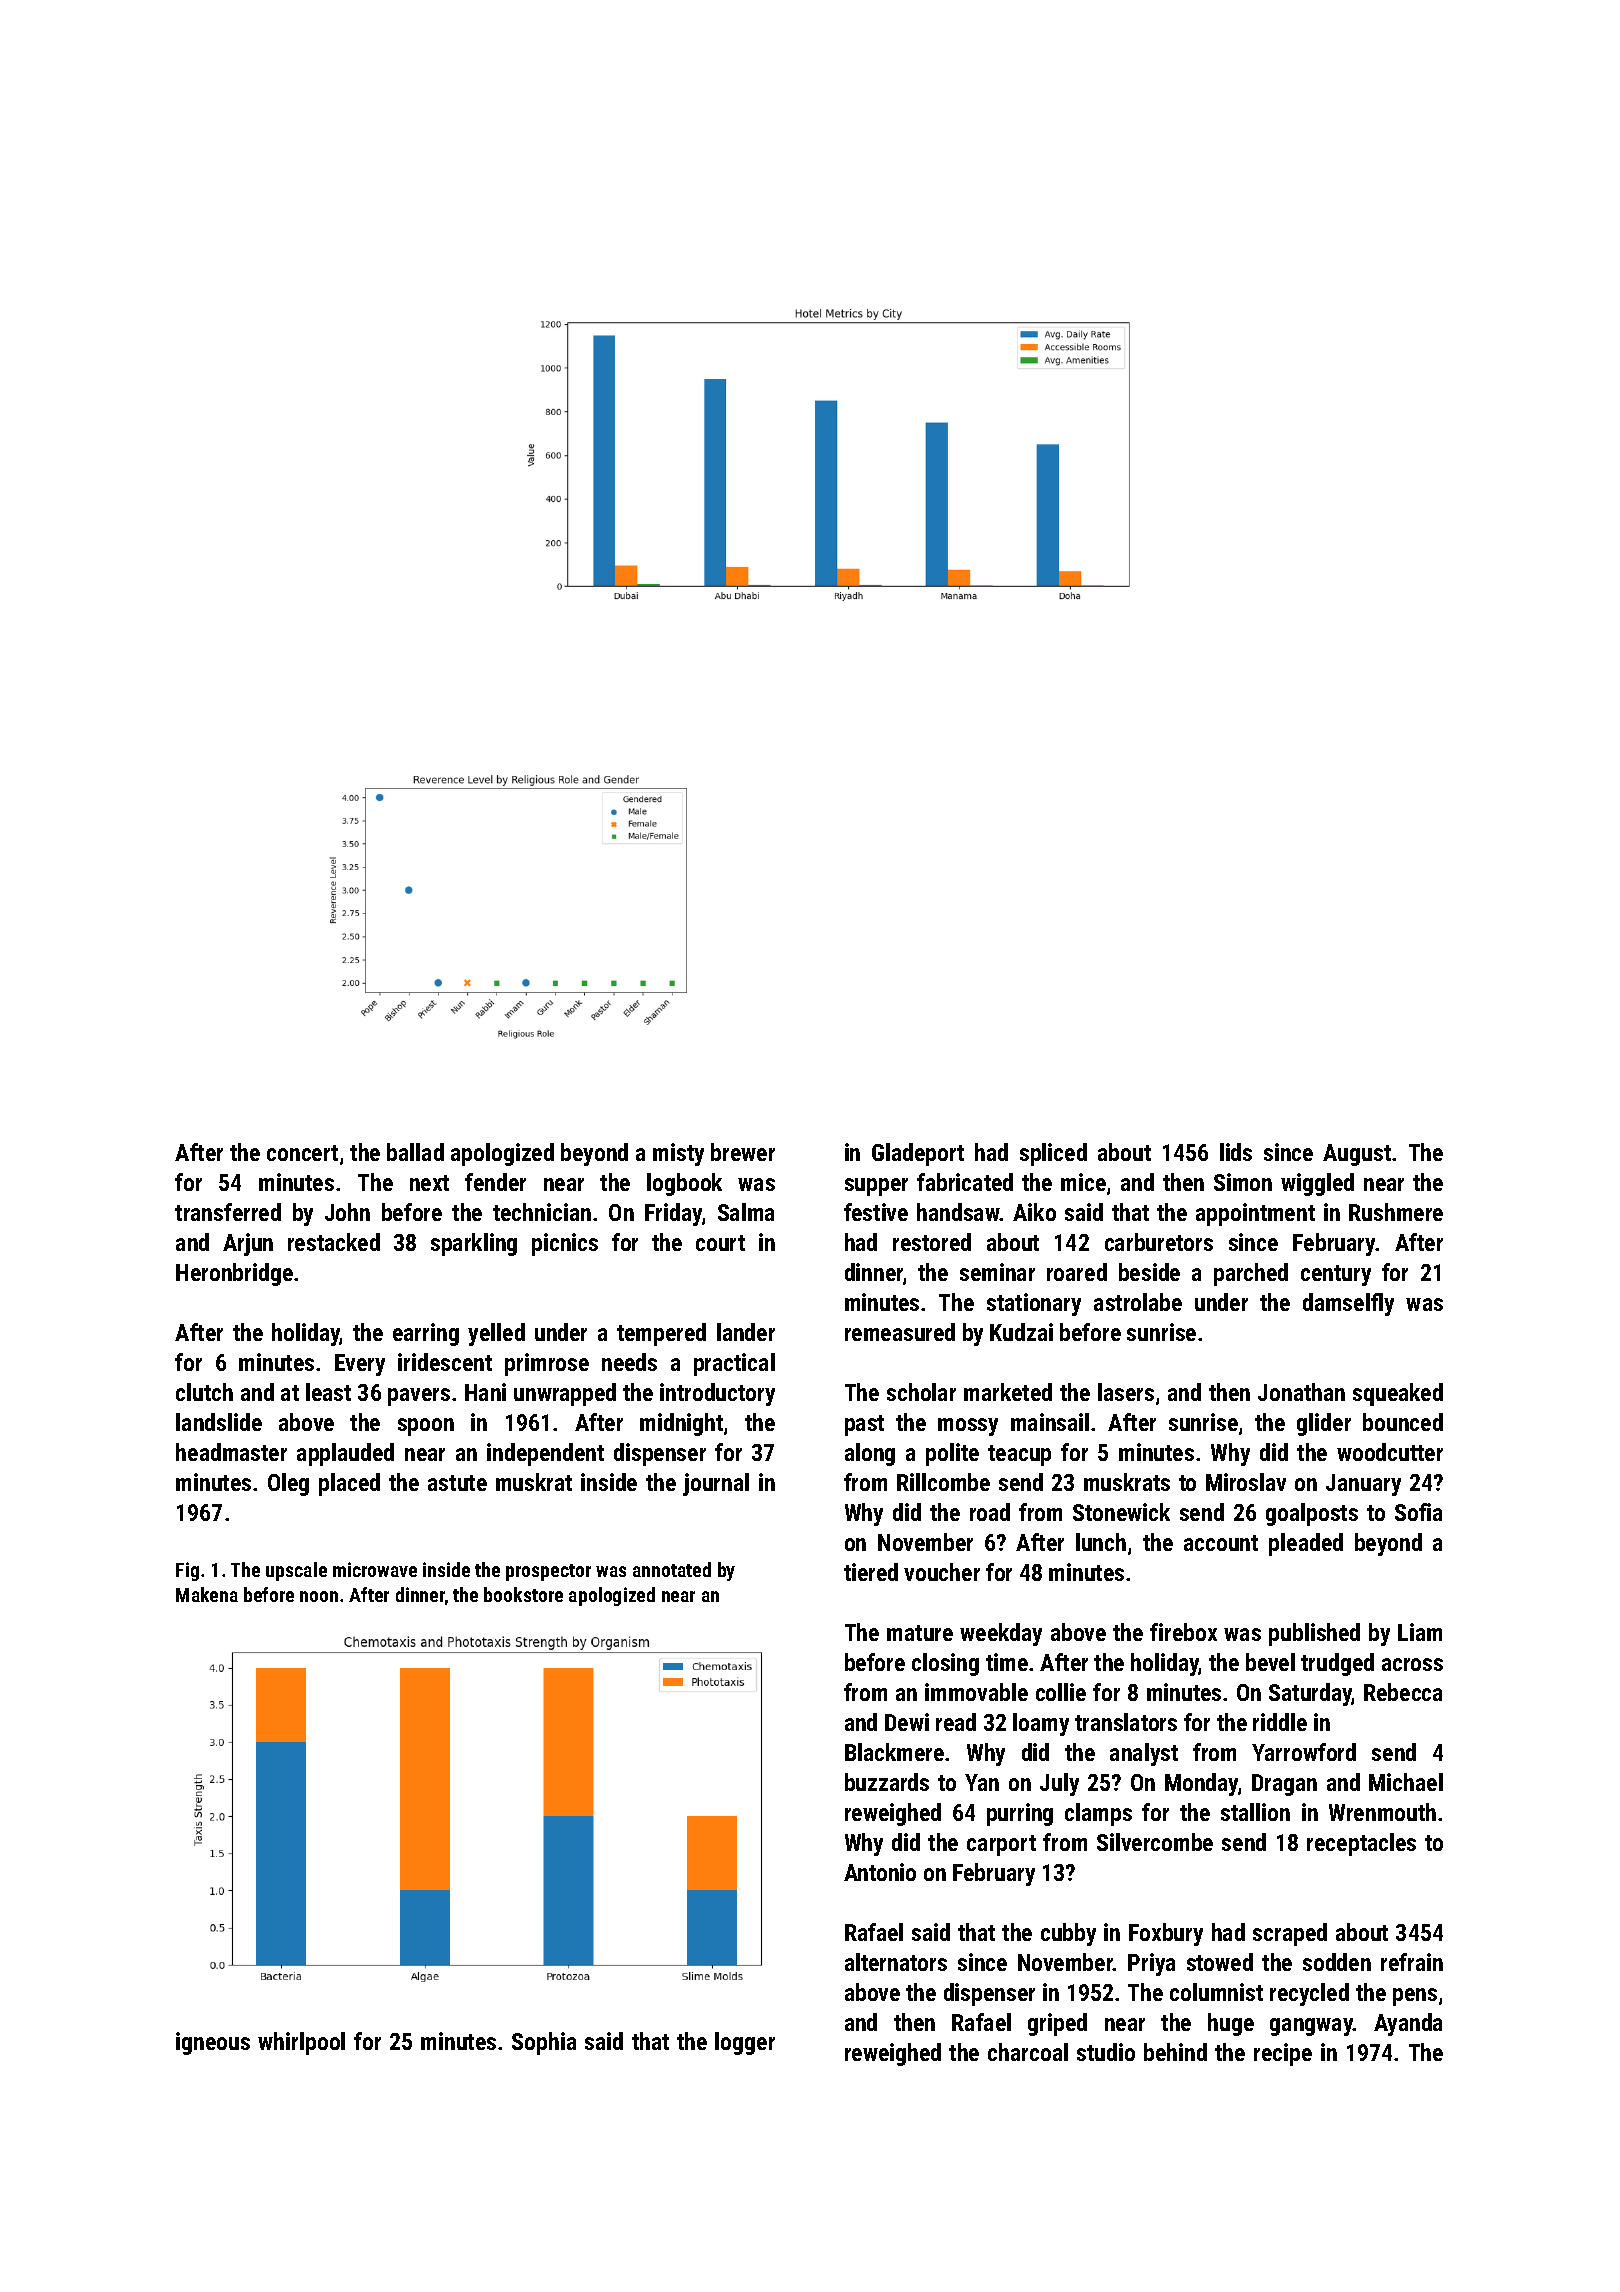  Describe the element at coordinates (932, 1242) in the document. I see `restored` at that location.
